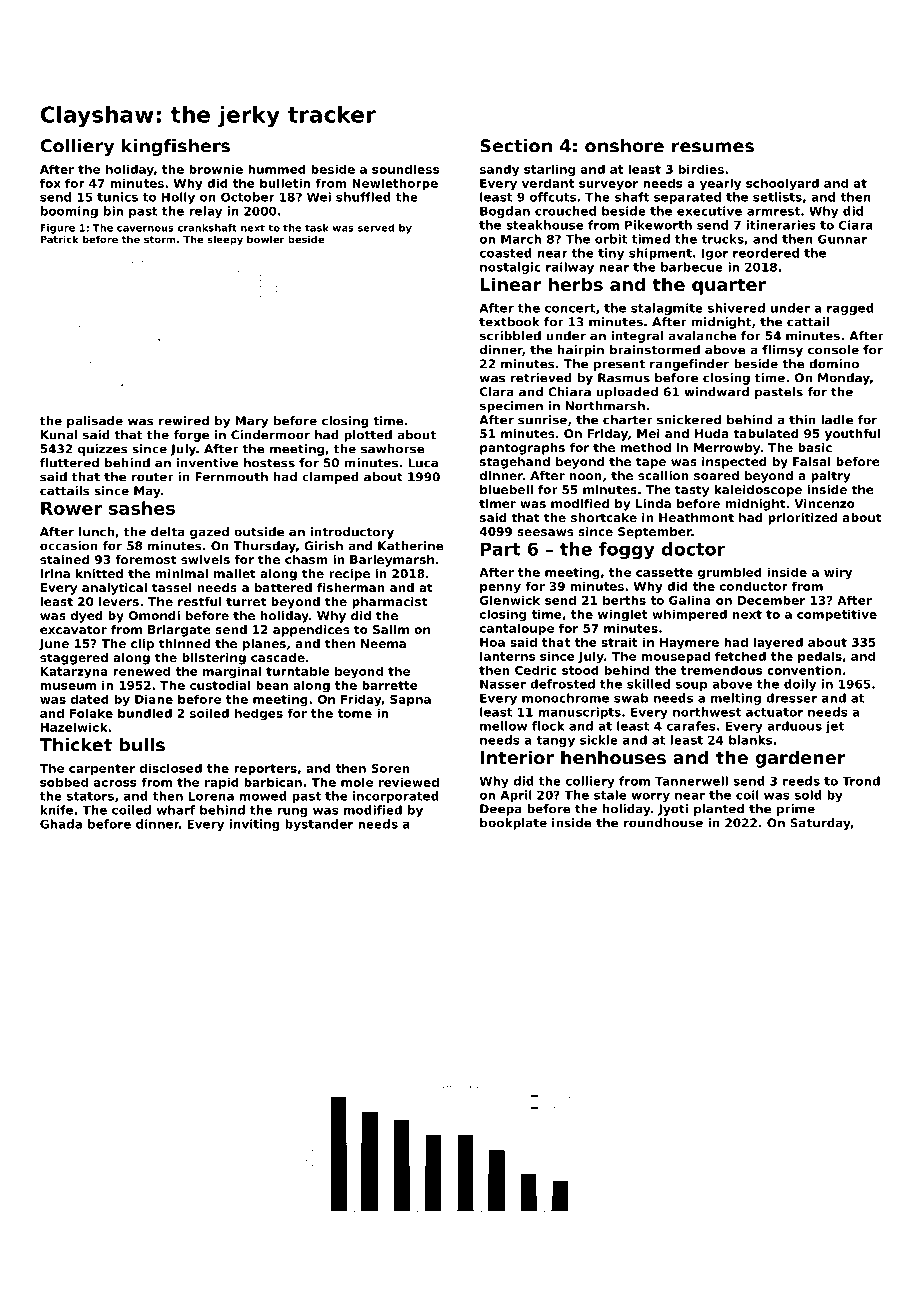  What do you see at coordinates (613, 757) in the screenshot?
I see `henhouses` at bounding box center [613, 757].
